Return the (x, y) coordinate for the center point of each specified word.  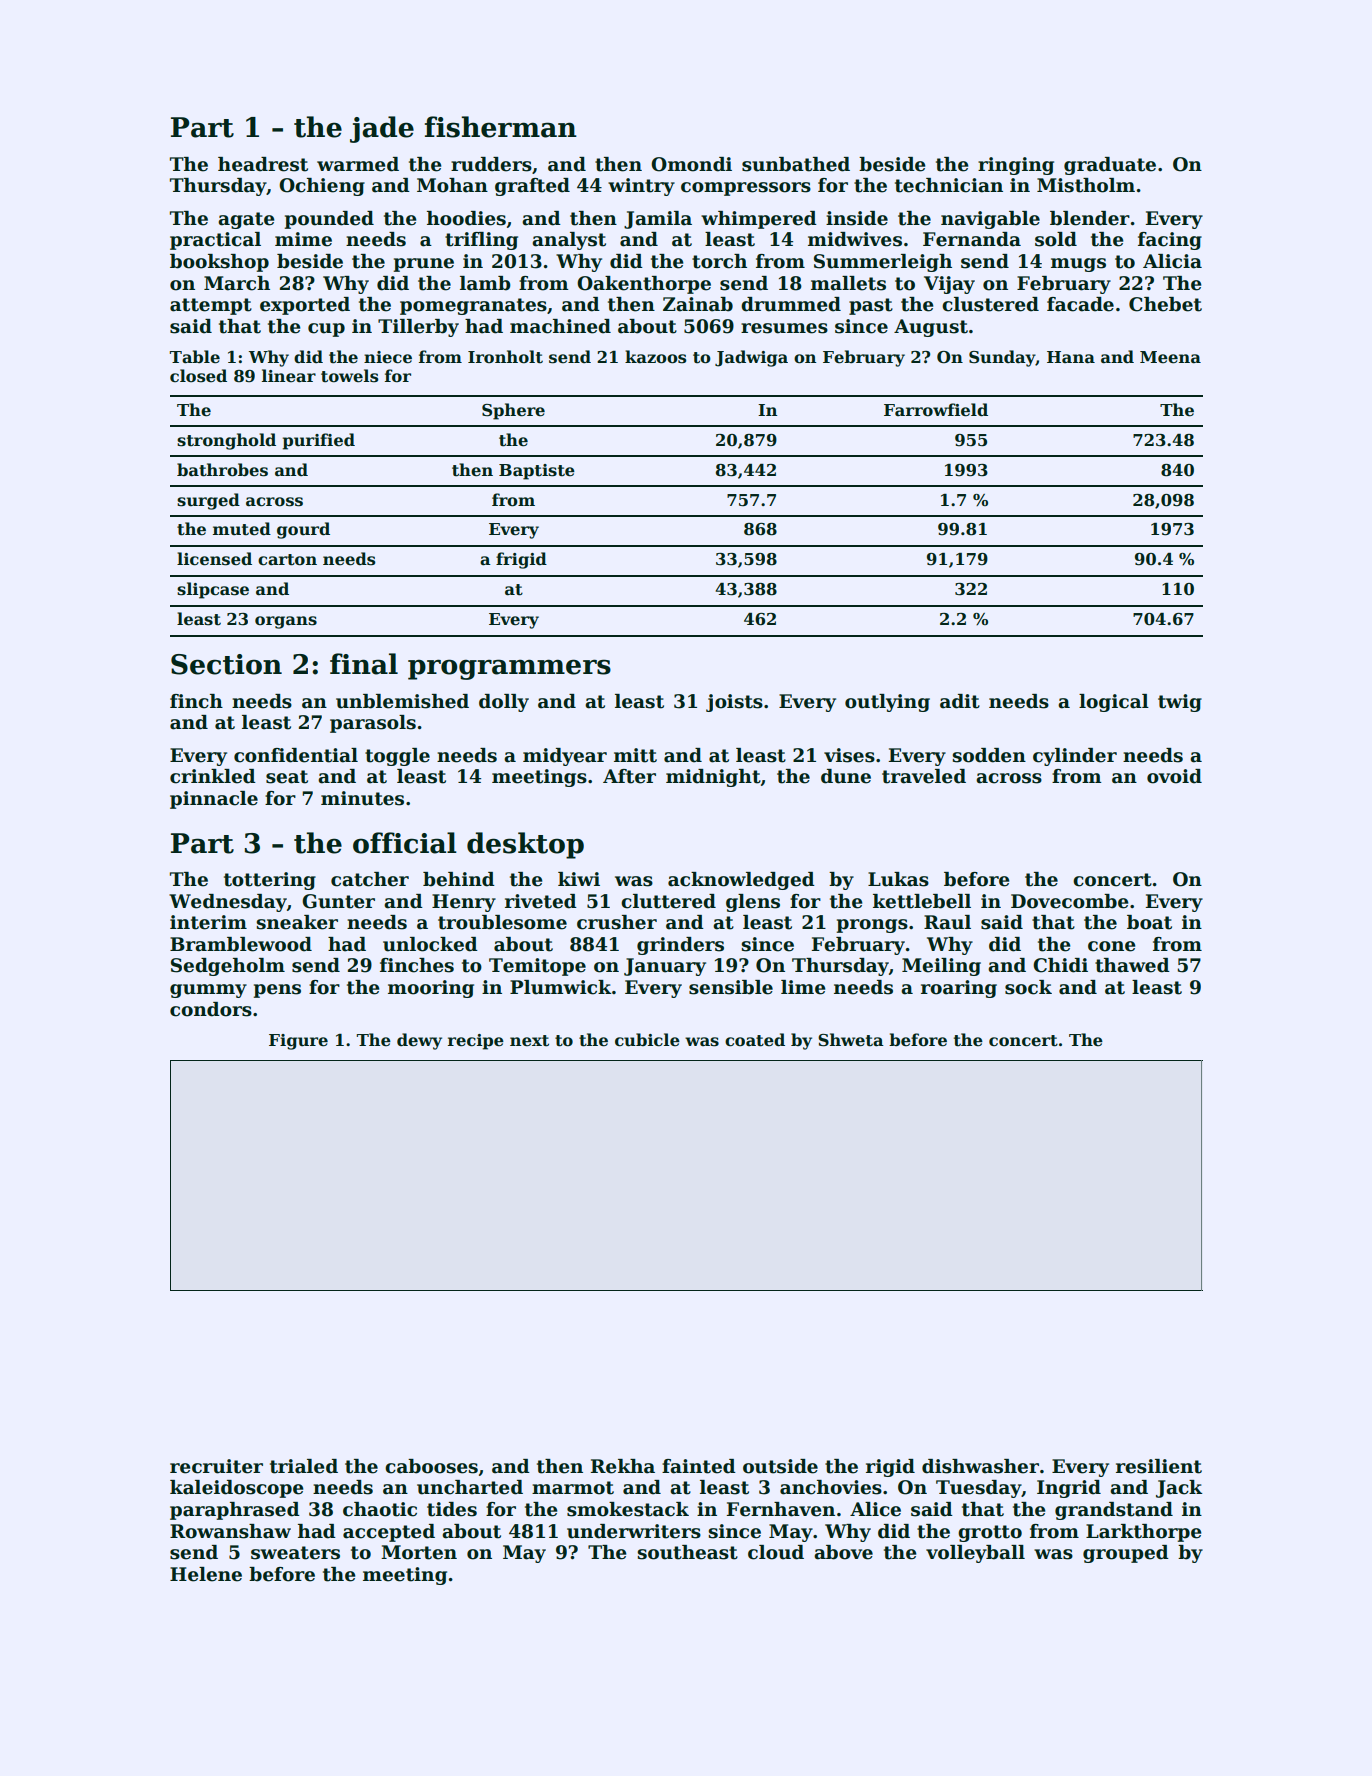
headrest (263, 164)
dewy (419, 1041)
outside (780, 1466)
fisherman (501, 127)
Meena (1170, 357)
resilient (1159, 1466)
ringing (1016, 166)
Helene (206, 1574)
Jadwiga (751, 358)
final (364, 664)
